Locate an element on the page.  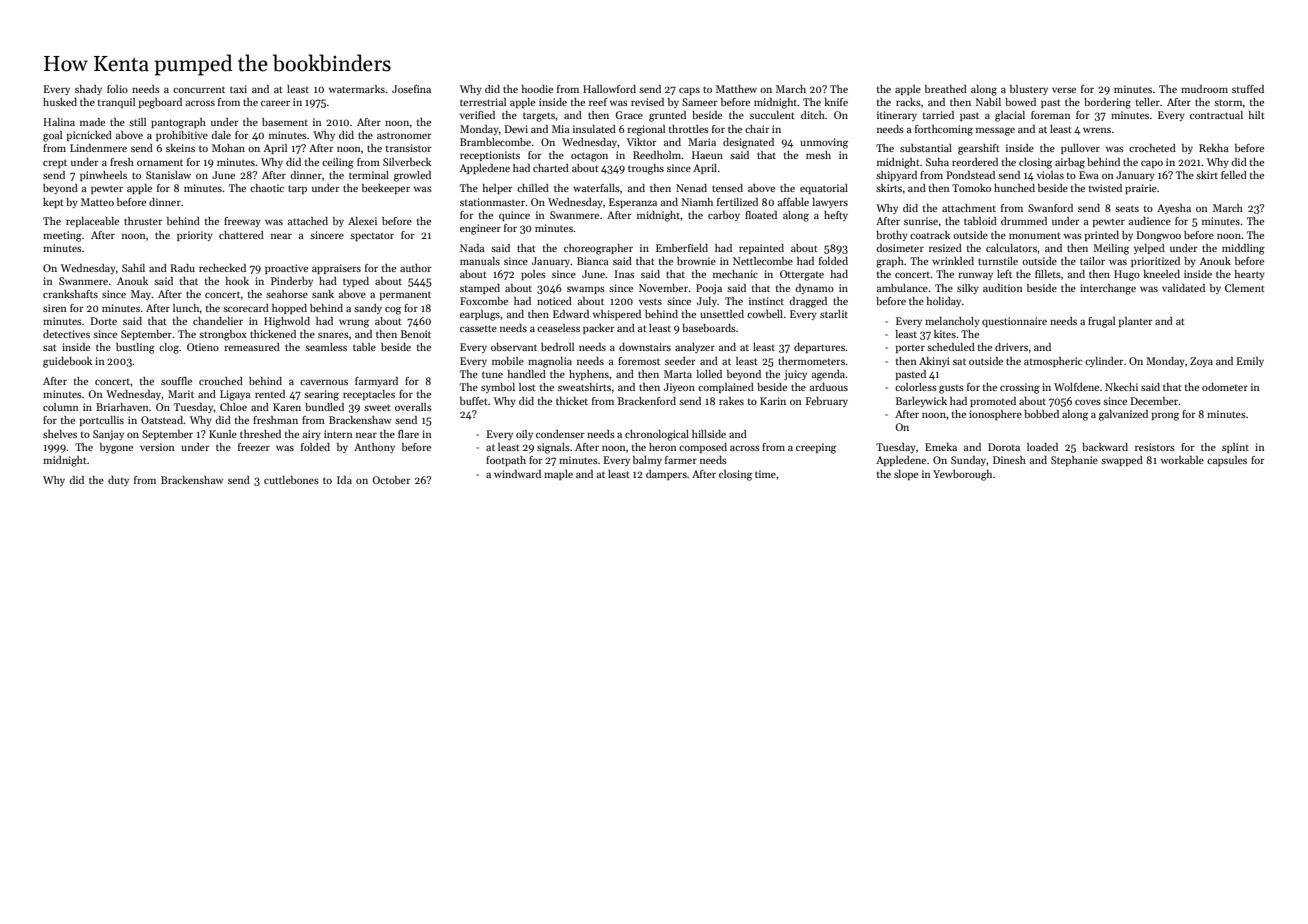
lawyers is located at coordinates (830, 203).
